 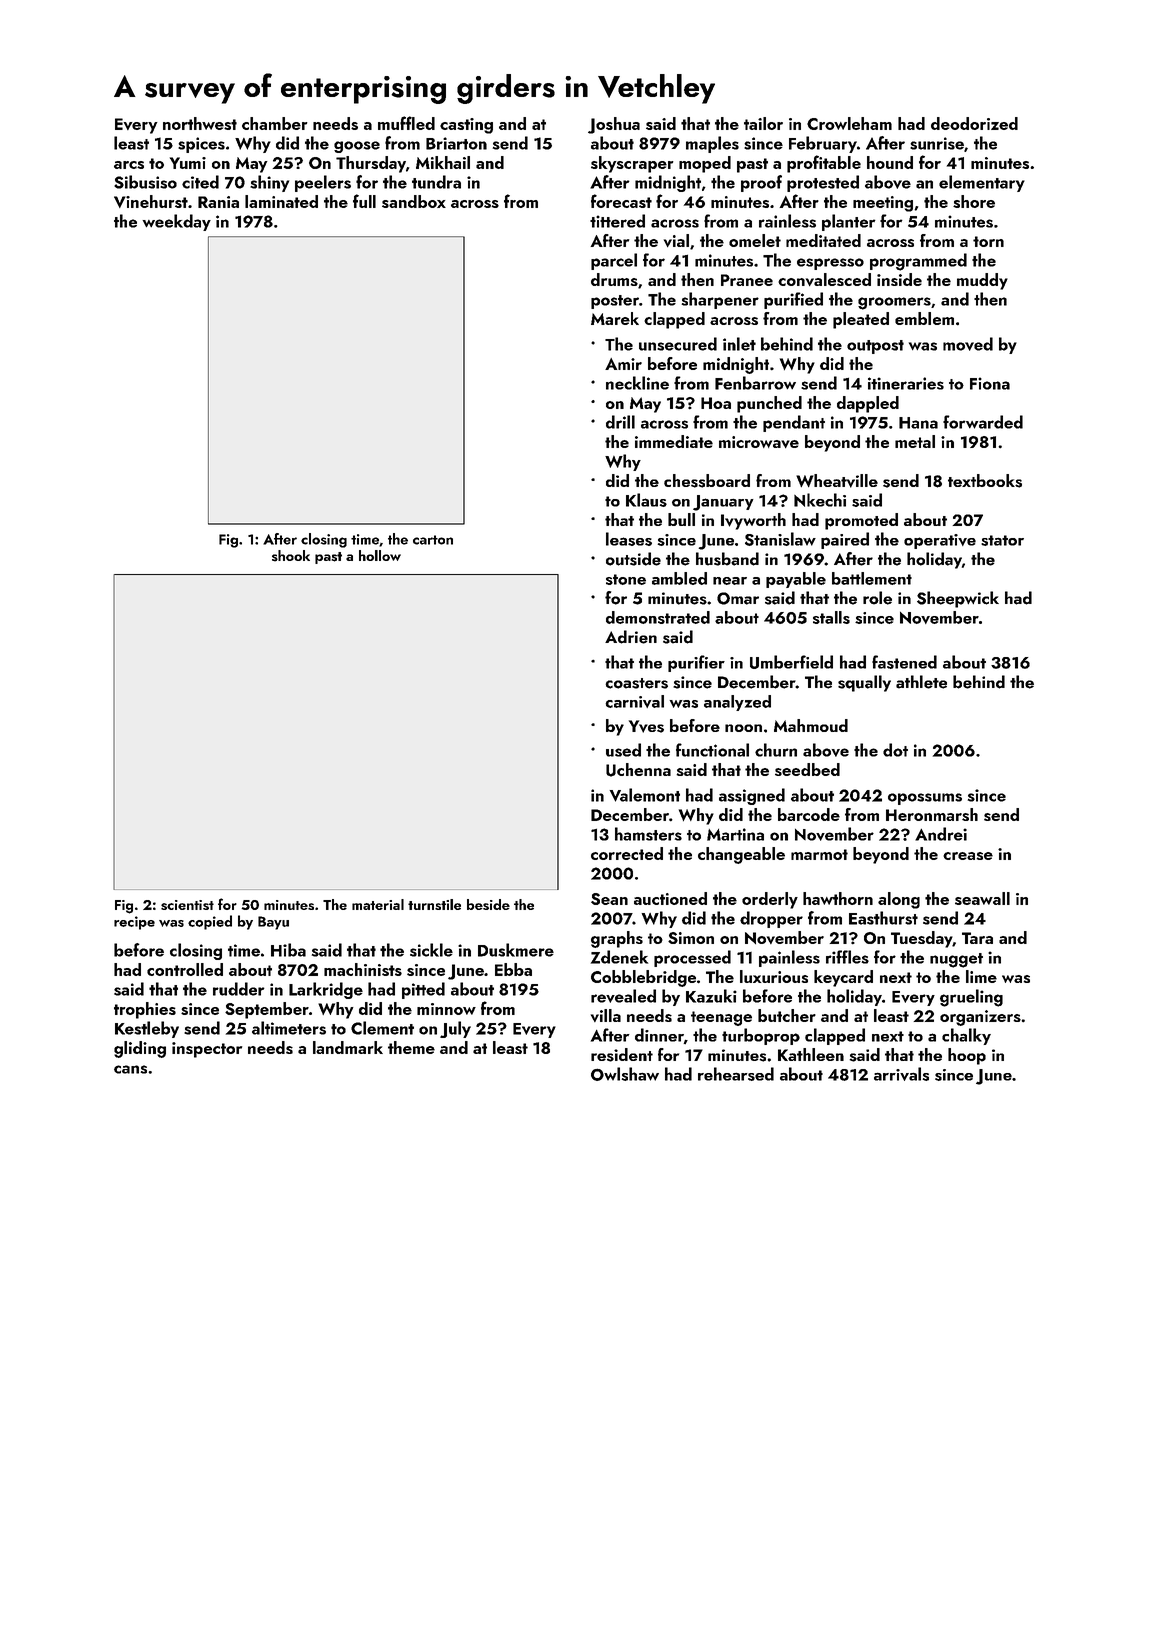 I want to click on Briarton, so click(x=456, y=143).
